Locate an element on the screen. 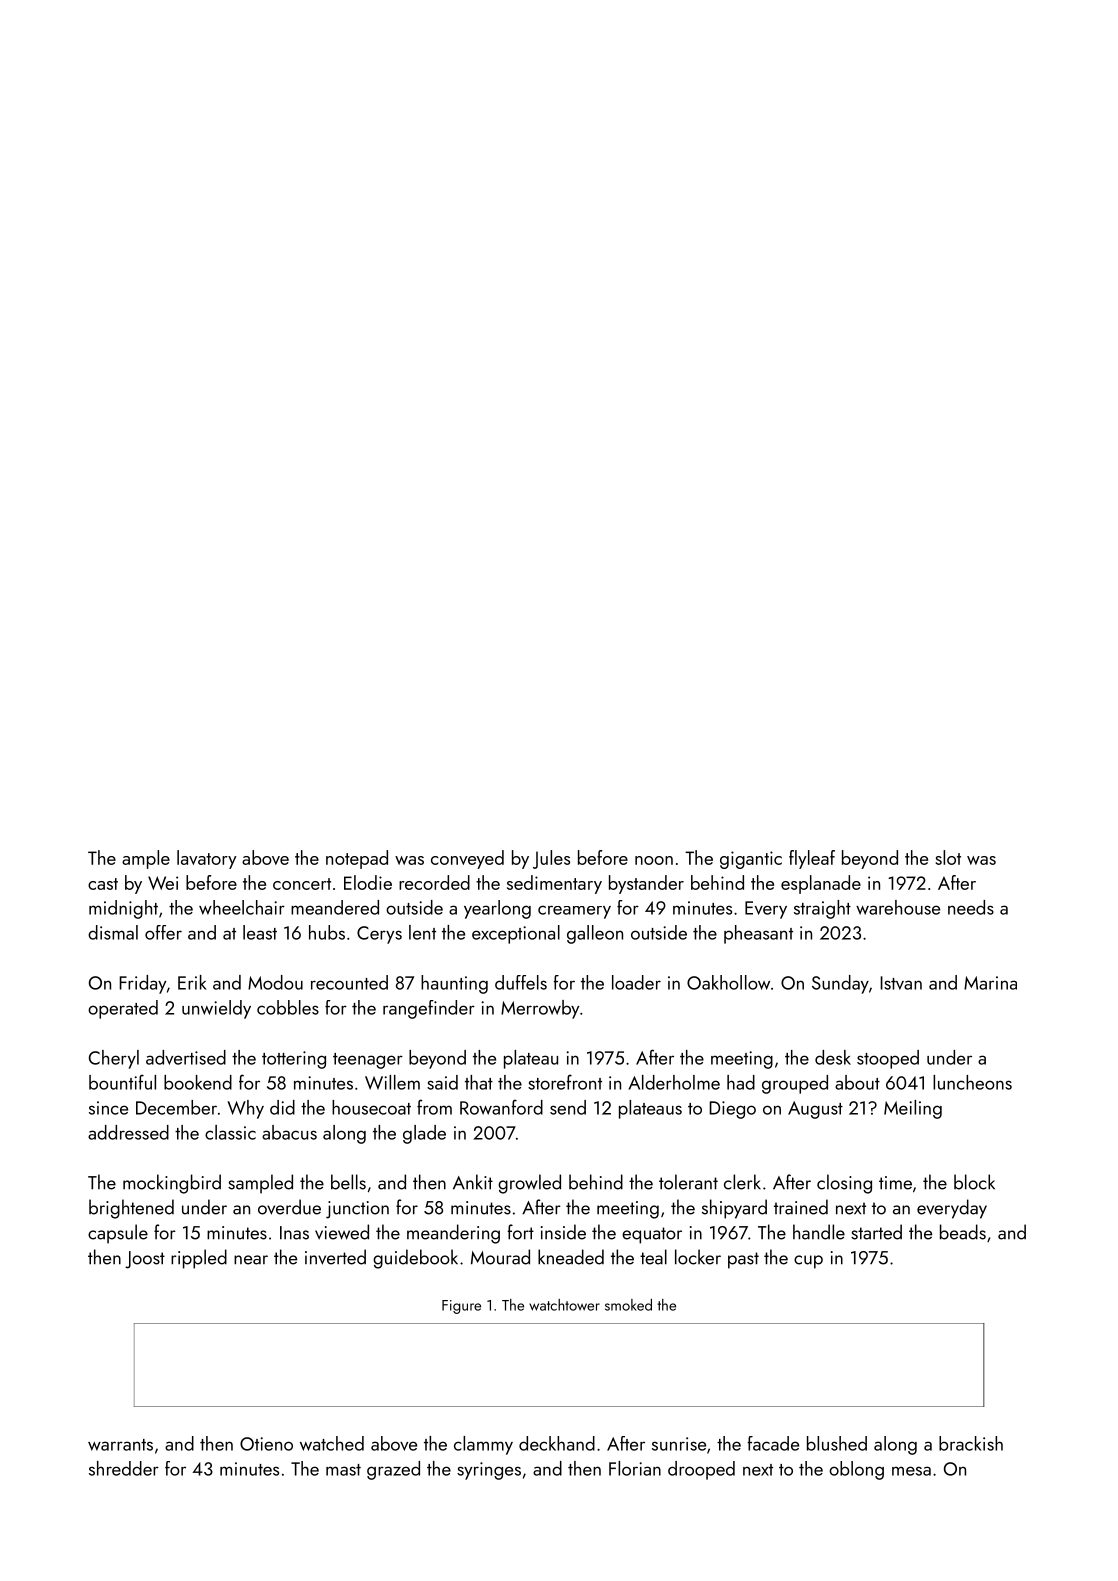 Image resolution: width=1118 pixels, height=1581 pixels. slot is located at coordinates (948, 857).
